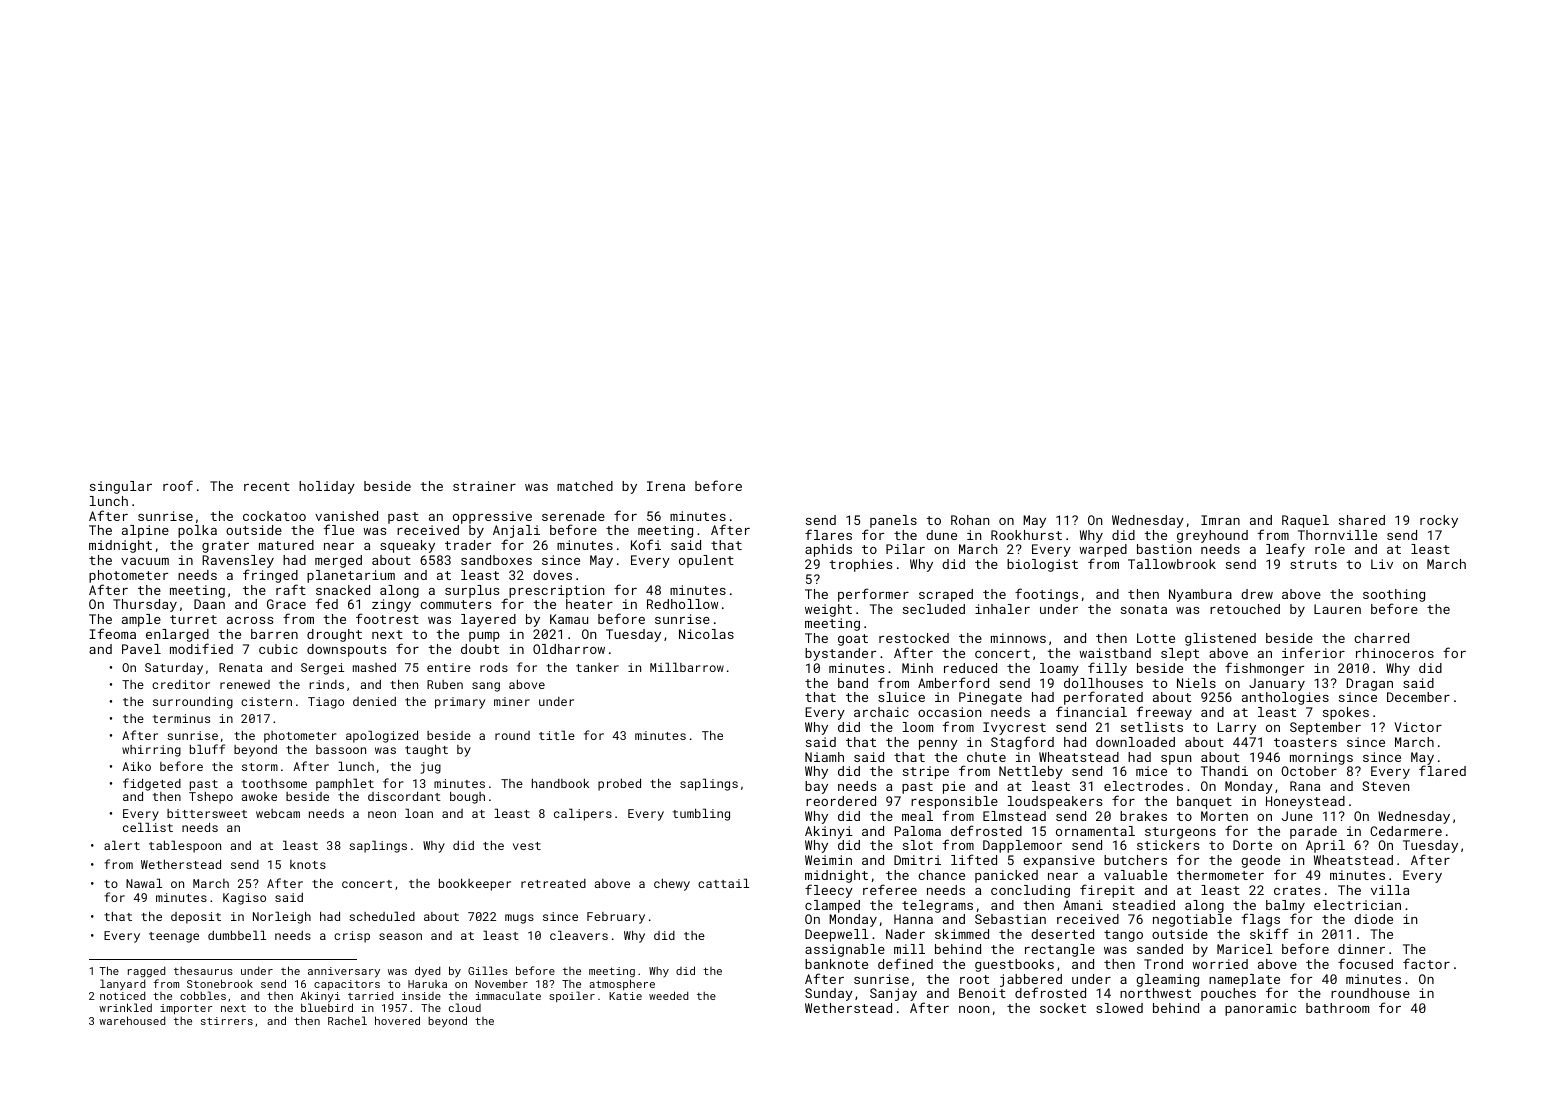 This screenshot has width=1563, height=1105. Describe the element at coordinates (974, 1009) in the screenshot. I see `noon` at that location.
